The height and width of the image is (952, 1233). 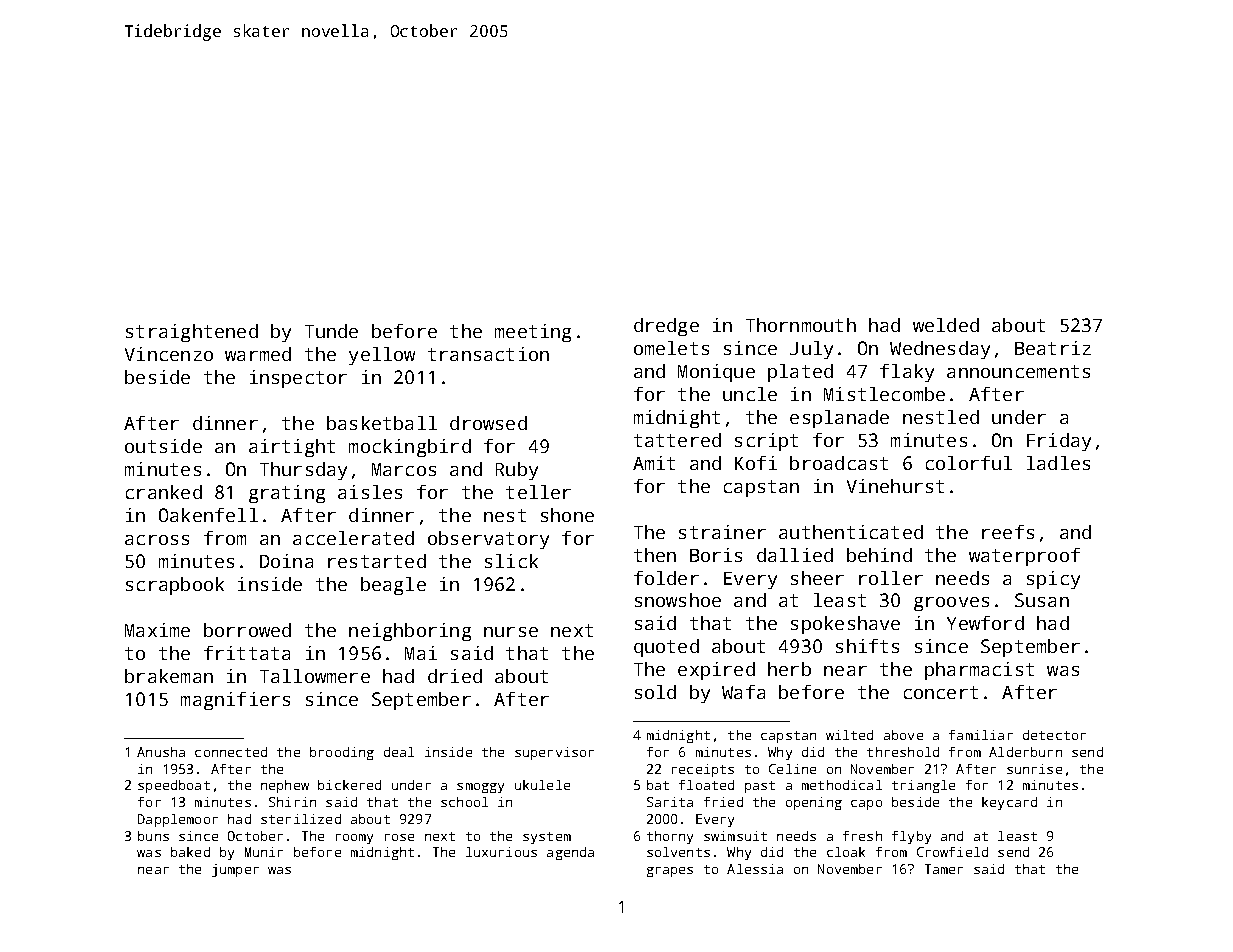 I want to click on Anusha, so click(x=161, y=752).
